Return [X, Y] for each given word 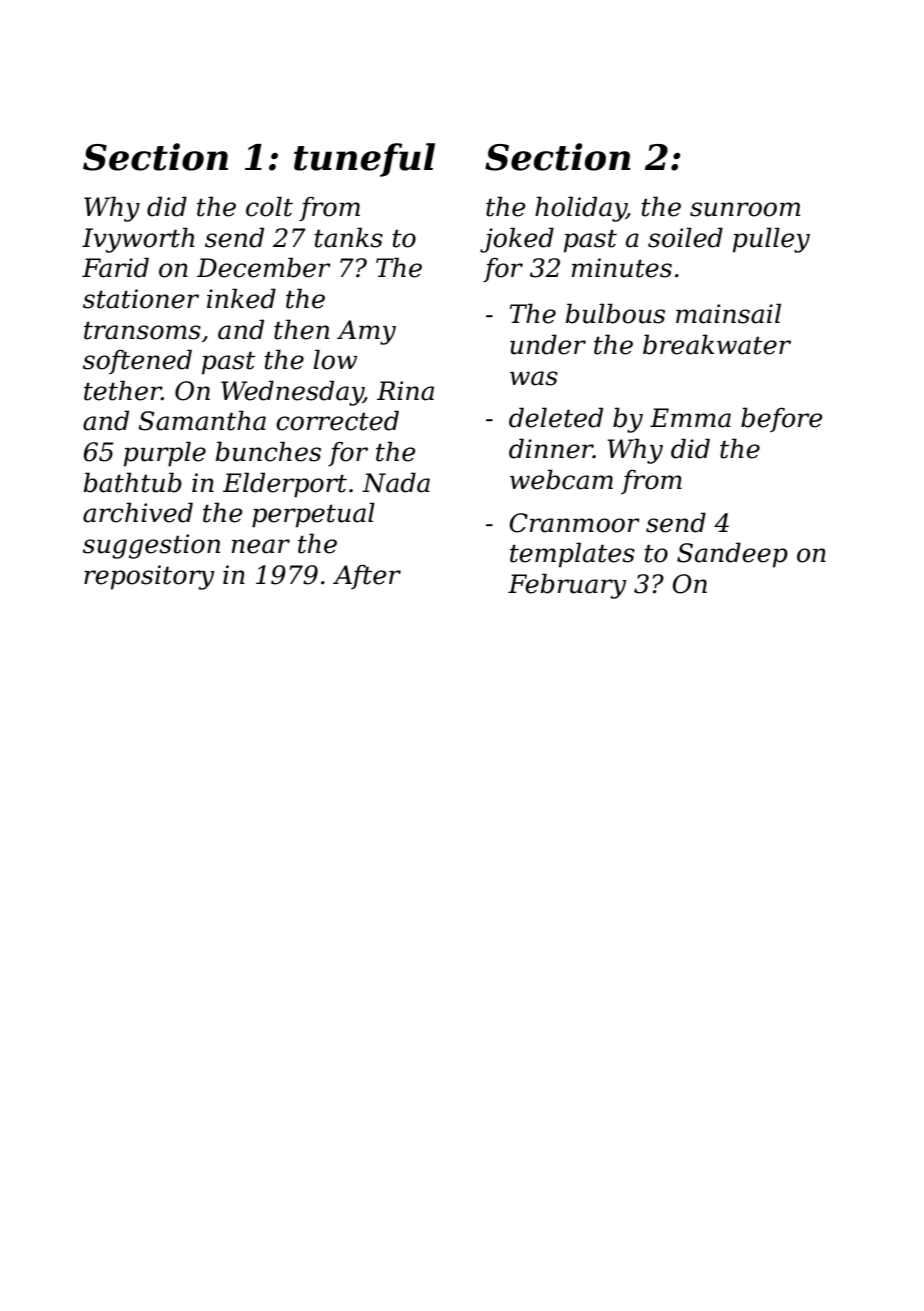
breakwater [717, 344]
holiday [581, 209]
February [567, 586]
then [301, 329]
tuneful [364, 160]
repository [149, 577]
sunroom [745, 209]
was [534, 378]
